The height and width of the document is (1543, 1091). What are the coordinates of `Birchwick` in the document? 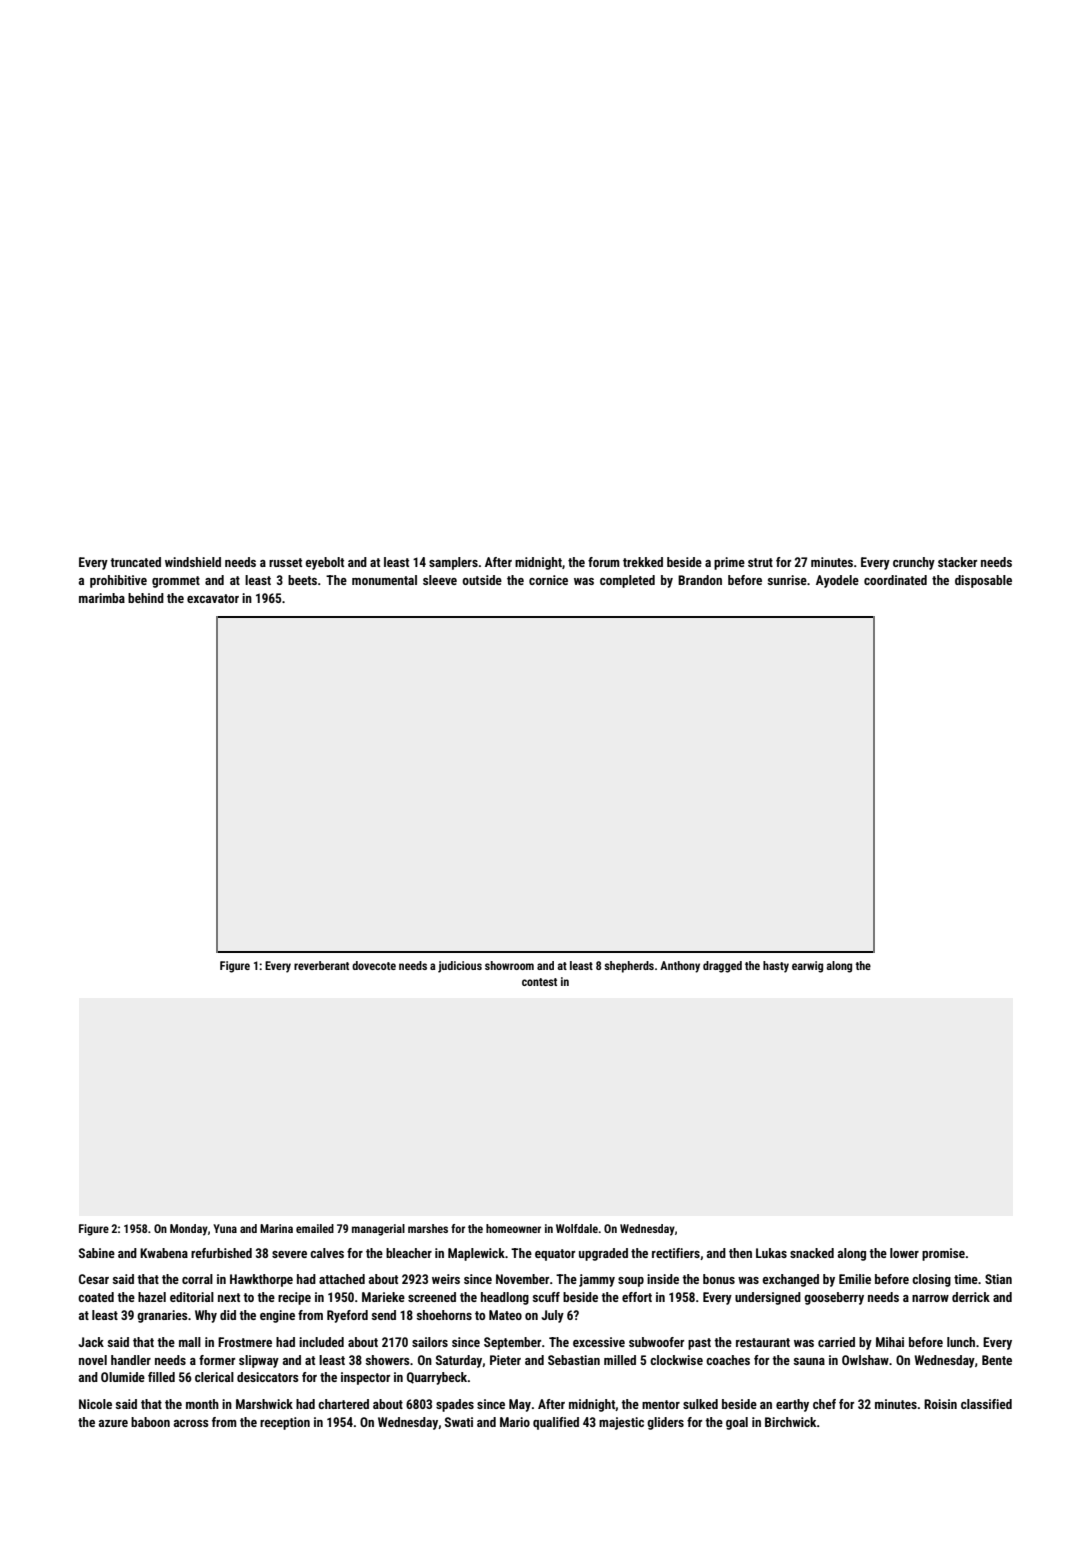 It's located at (791, 1422).
